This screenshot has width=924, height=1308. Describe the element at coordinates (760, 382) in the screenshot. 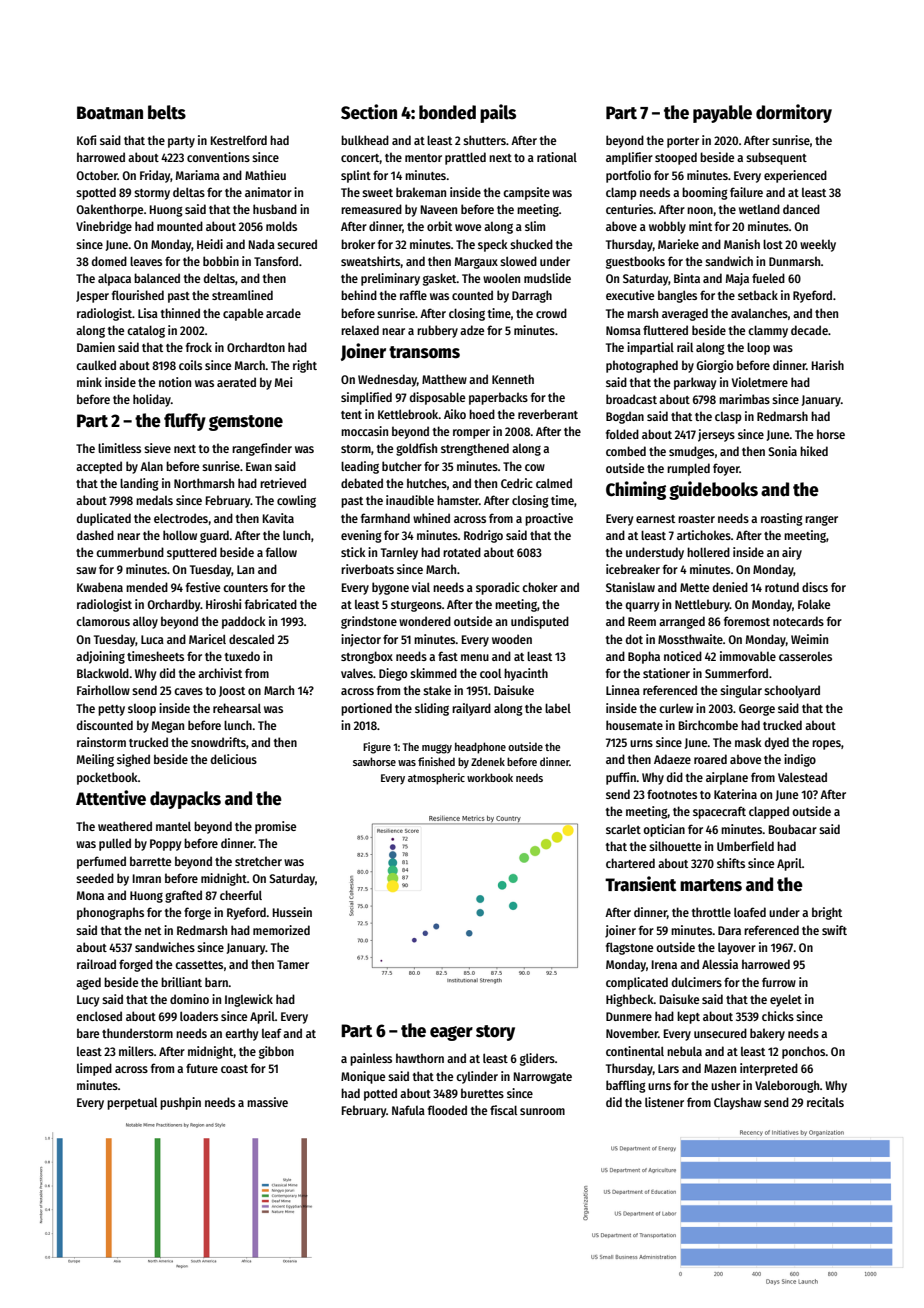

I see `Violetmere` at that location.
